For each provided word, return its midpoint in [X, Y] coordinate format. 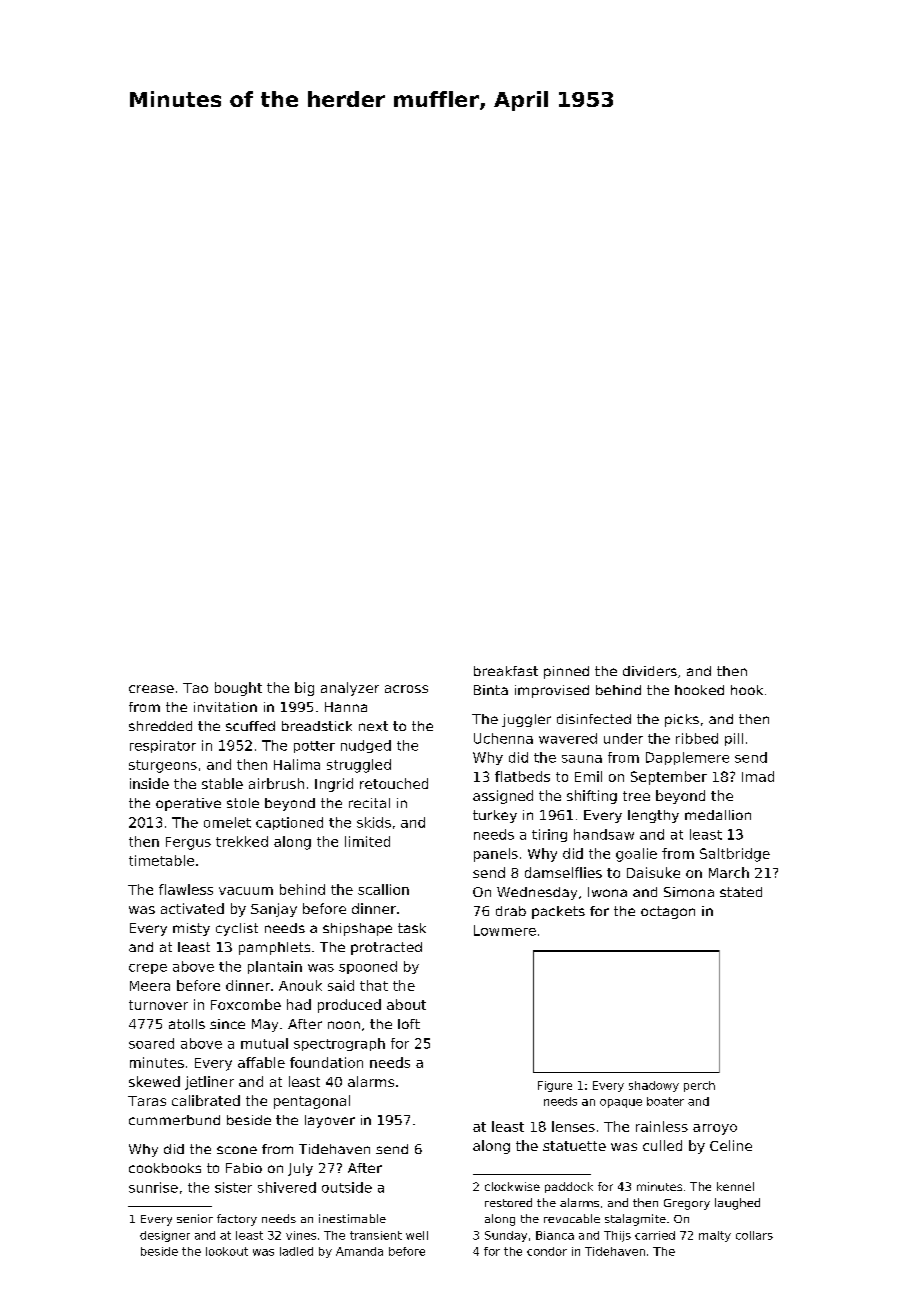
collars [754, 1235]
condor [547, 1251]
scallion [383, 889]
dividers [650, 671]
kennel [735, 1186]
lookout [227, 1251]
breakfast [506, 671]
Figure [555, 1086]
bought [238, 689]
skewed [154, 1081]
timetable [161, 860]
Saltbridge [735, 855]
